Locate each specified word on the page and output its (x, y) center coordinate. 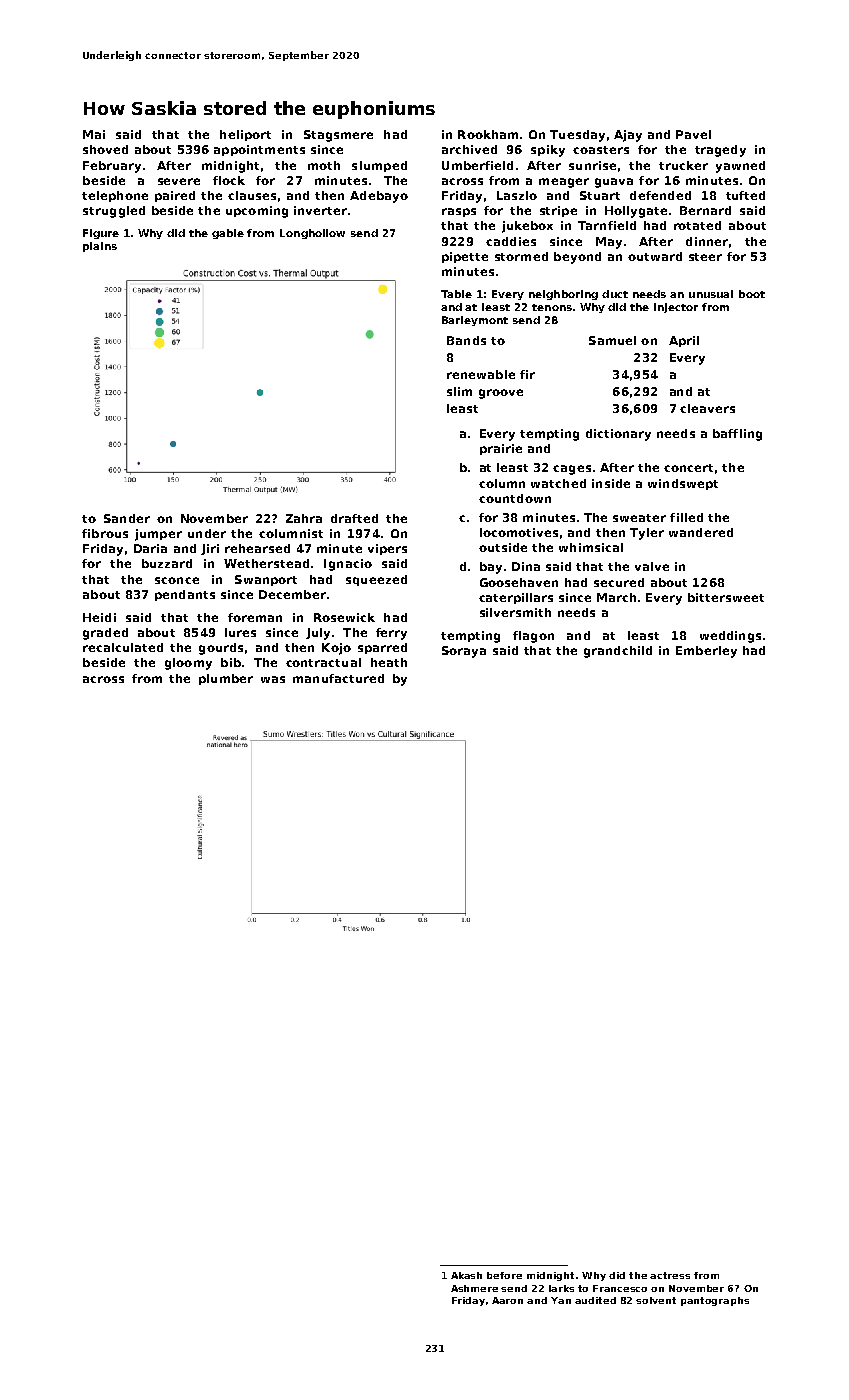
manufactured (338, 678)
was (273, 679)
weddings (730, 637)
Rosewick (344, 617)
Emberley (706, 652)
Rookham (488, 134)
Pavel (693, 134)
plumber (226, 679)
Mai (94, 134)
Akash (466, 1275)
